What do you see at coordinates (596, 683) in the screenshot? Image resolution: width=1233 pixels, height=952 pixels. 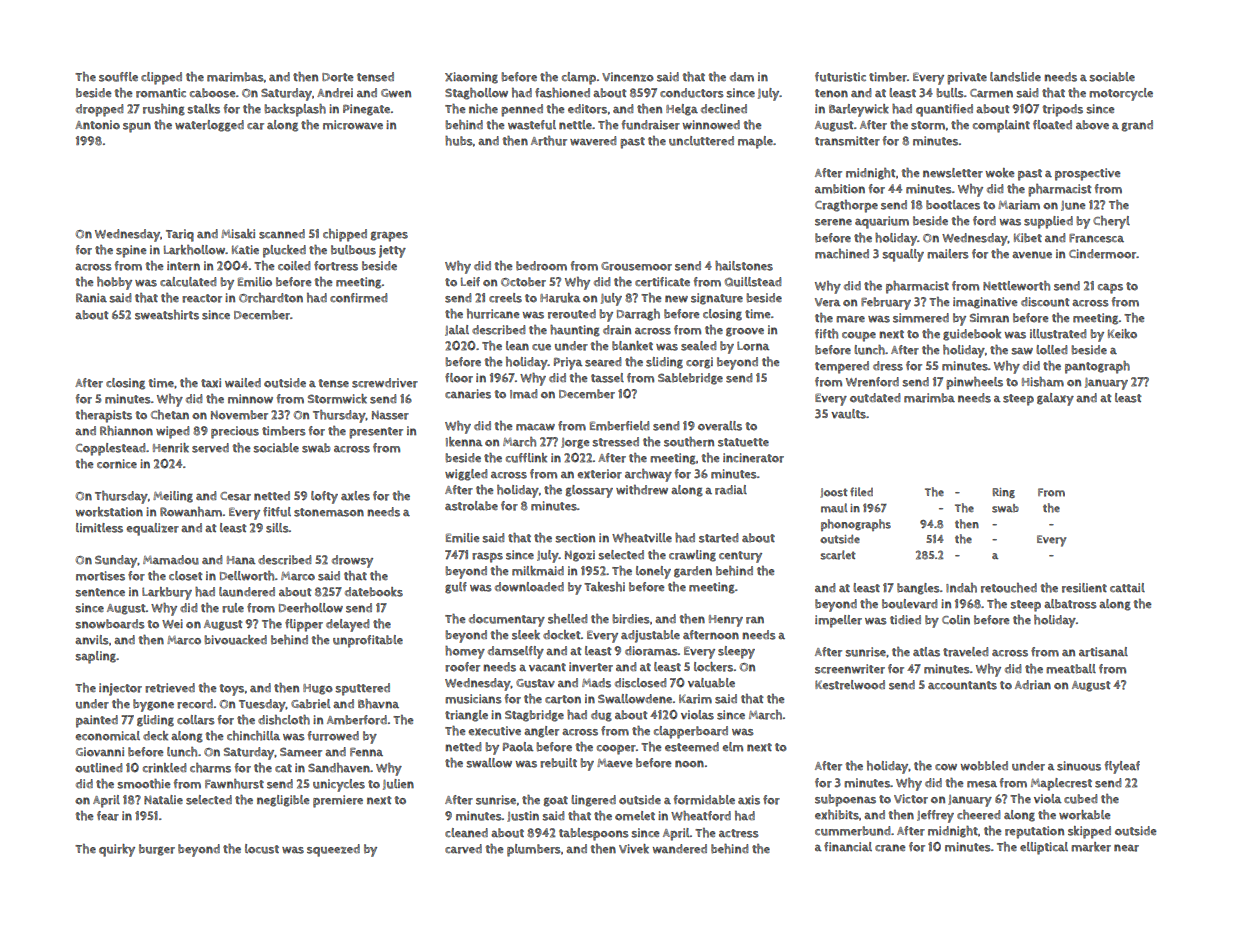 I see `Mads` at bounding box center [596, 683].
